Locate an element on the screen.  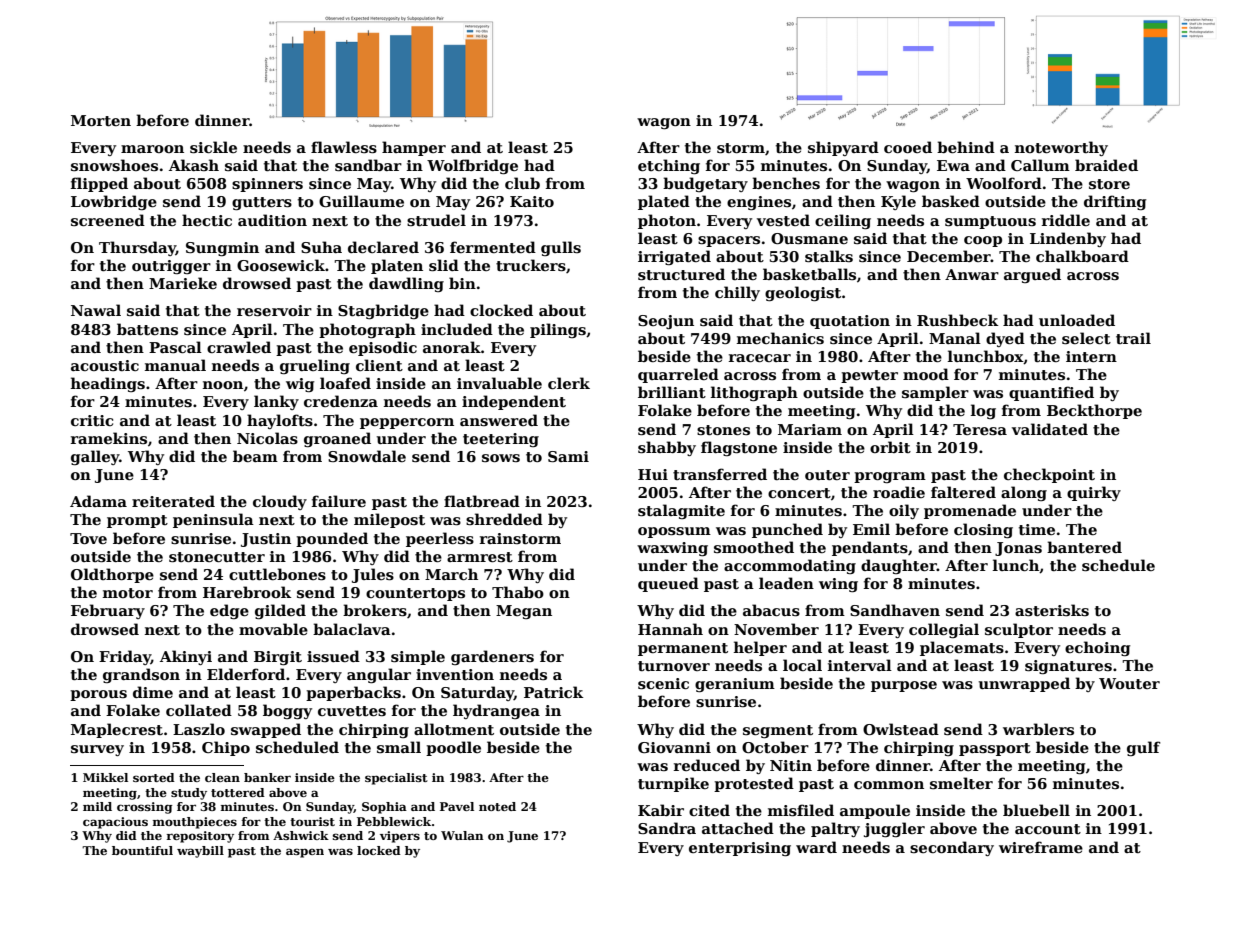
Harebrook is located at coordinates (247, 592).
